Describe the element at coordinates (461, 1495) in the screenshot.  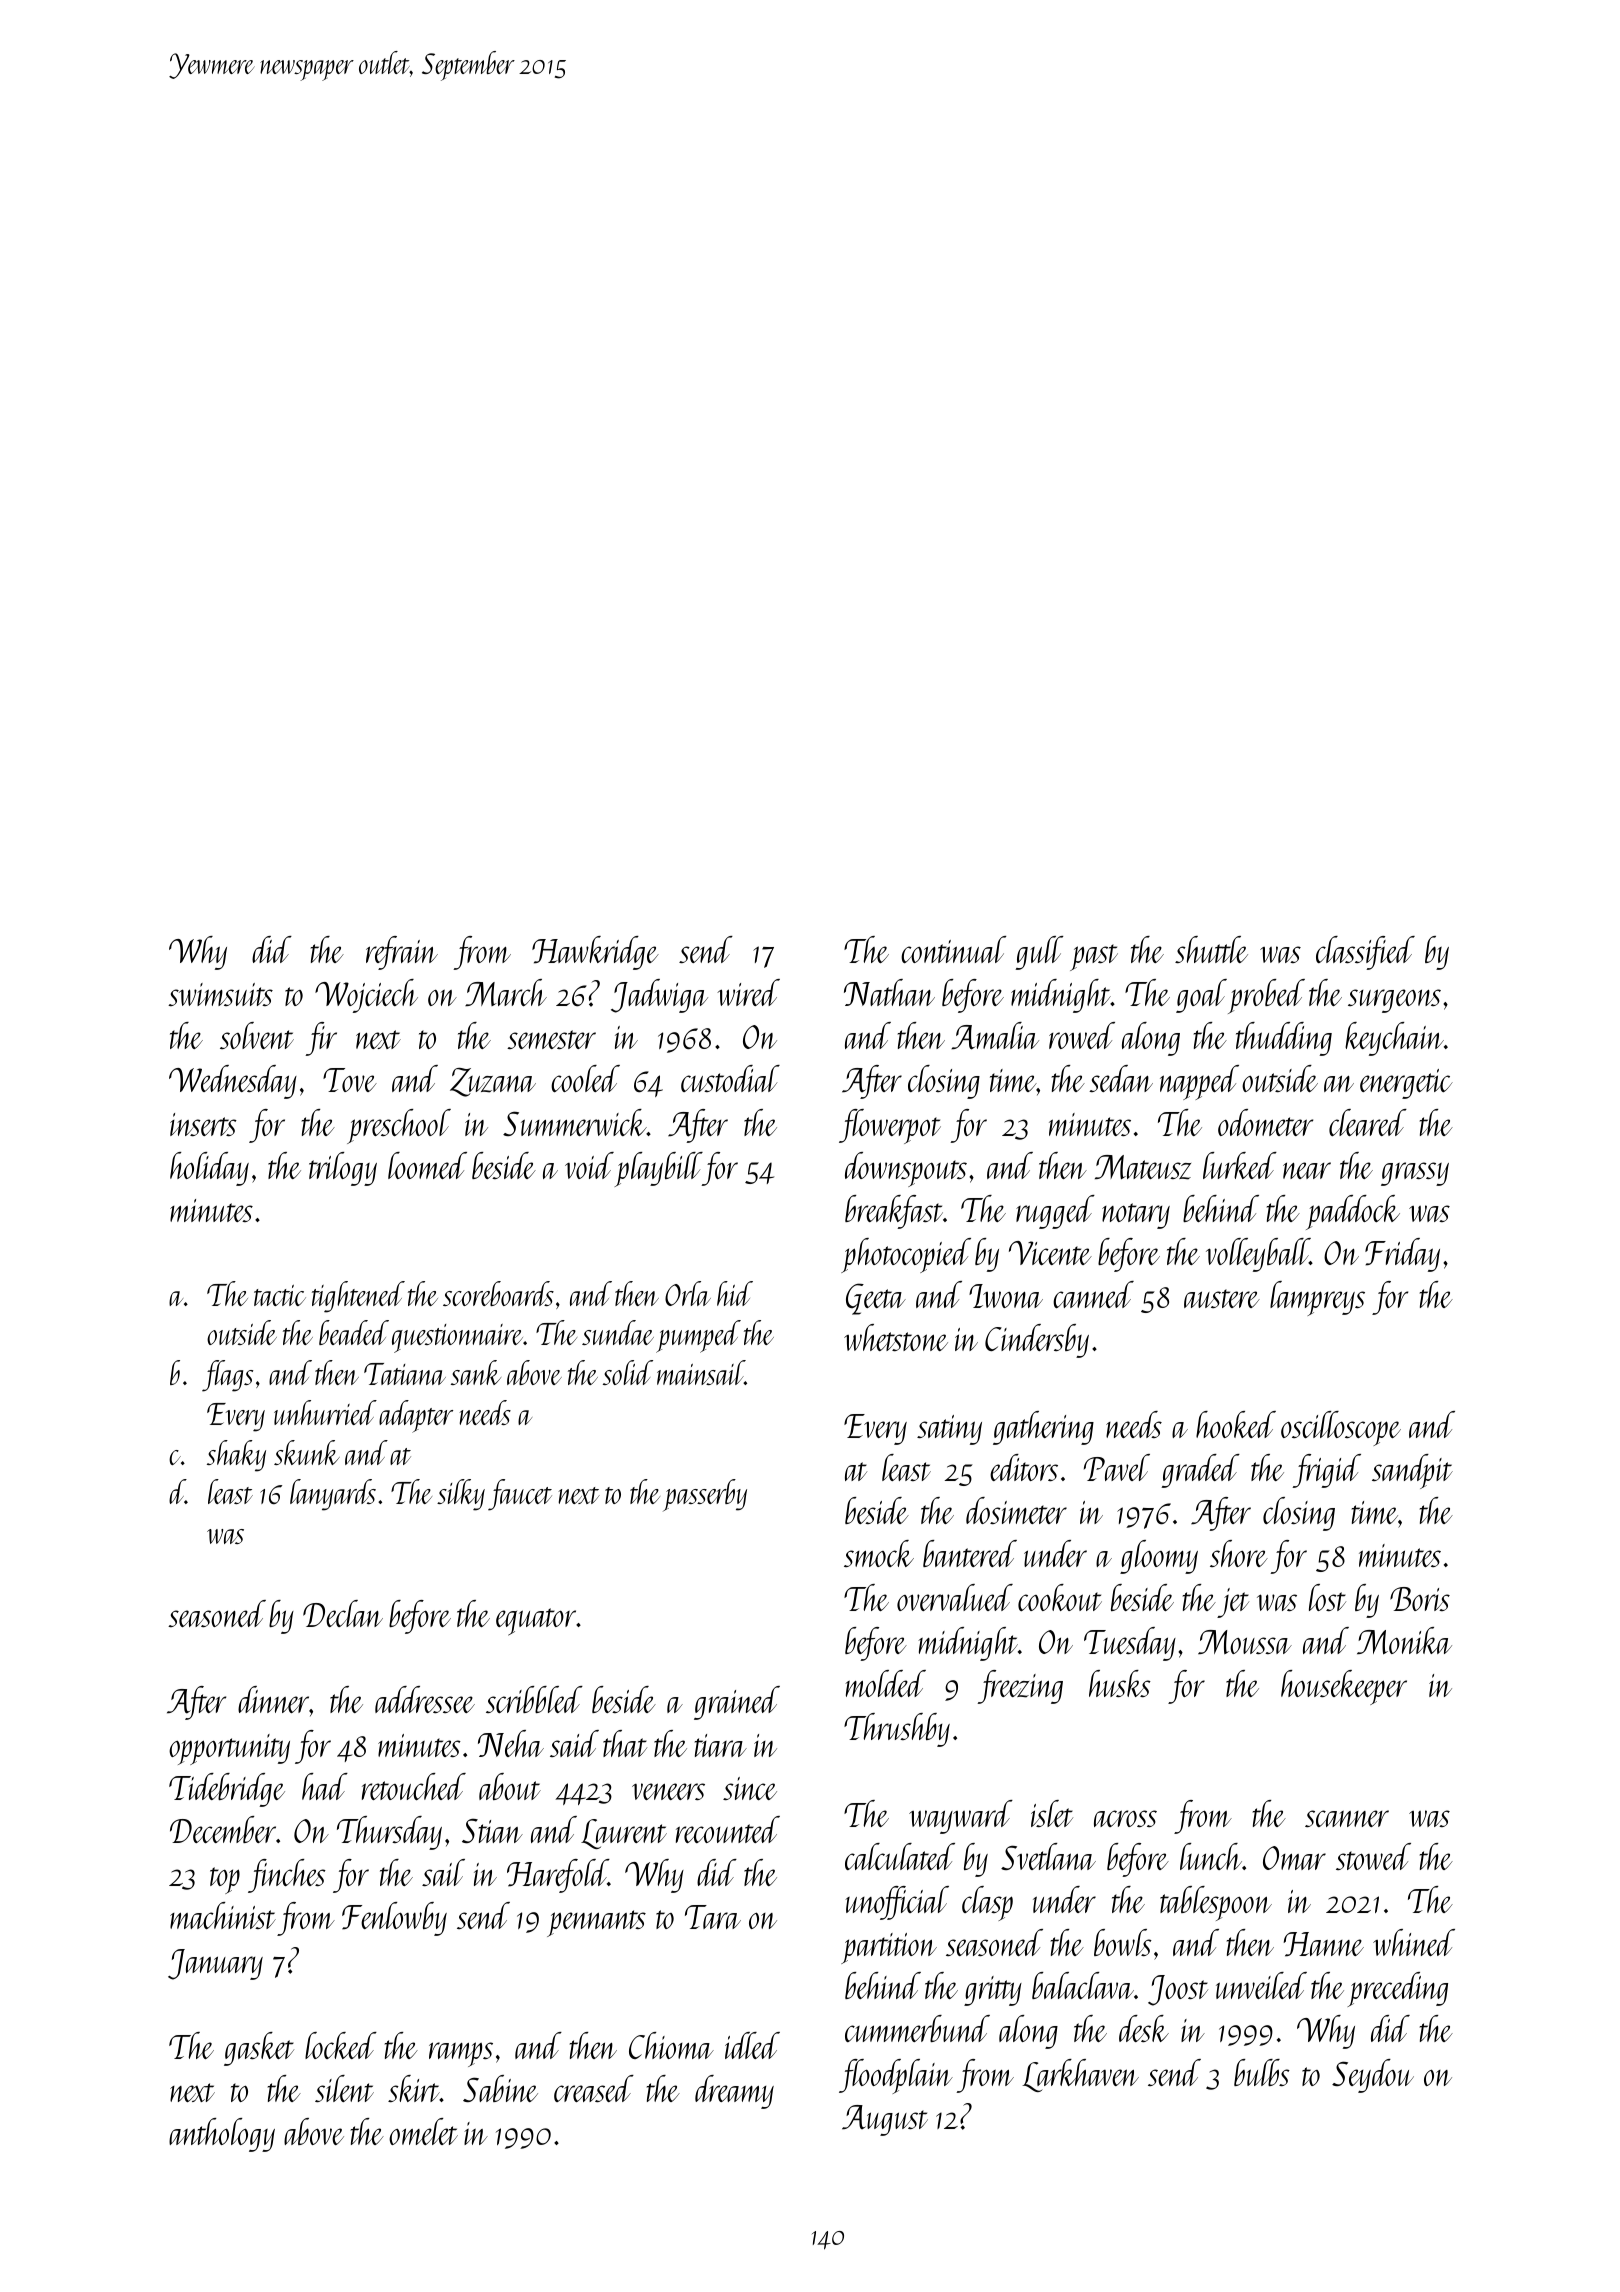
I see `silky` at that location.
